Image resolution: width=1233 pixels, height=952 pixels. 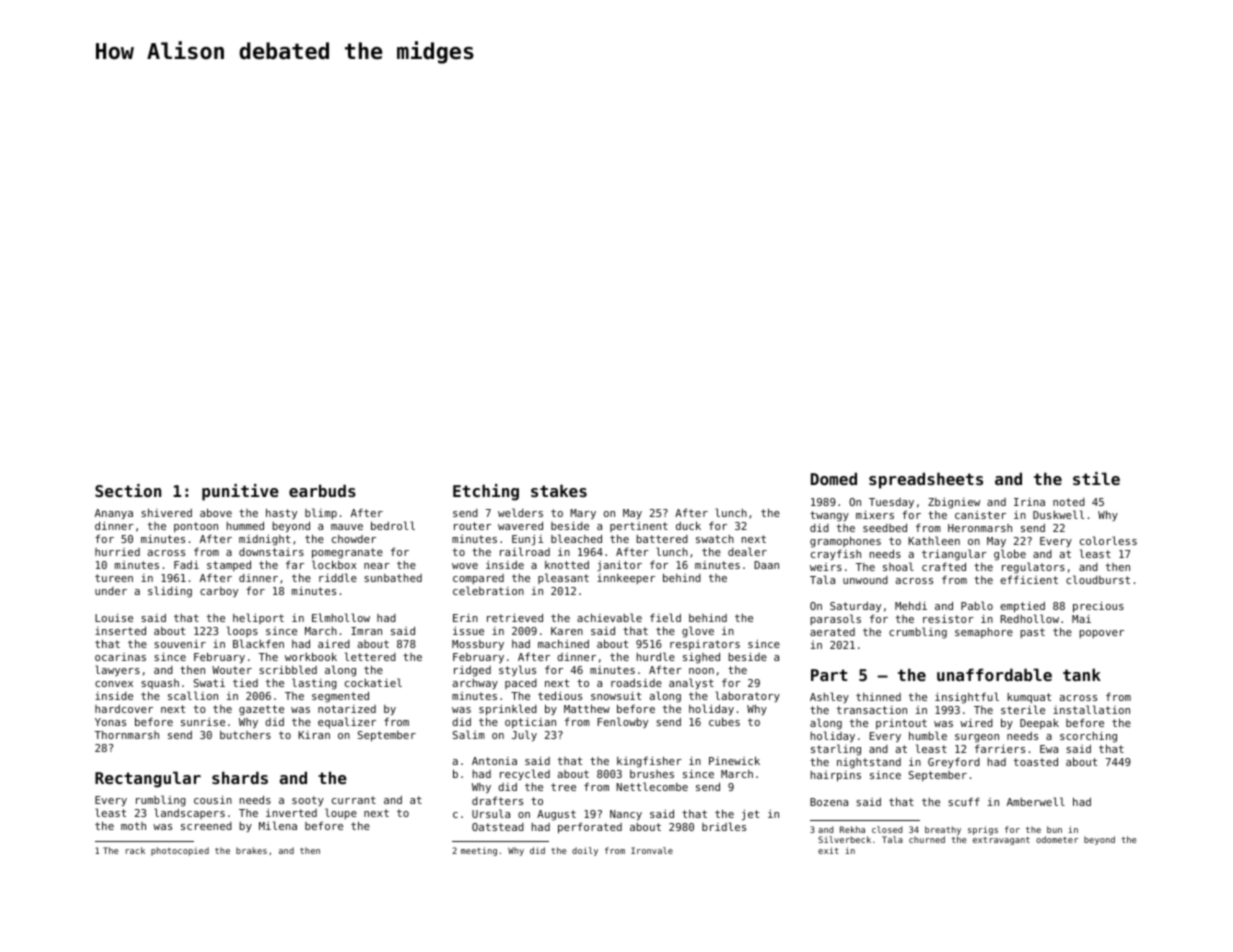 I want to click on Mossbury, so click(x=478, y=645).
